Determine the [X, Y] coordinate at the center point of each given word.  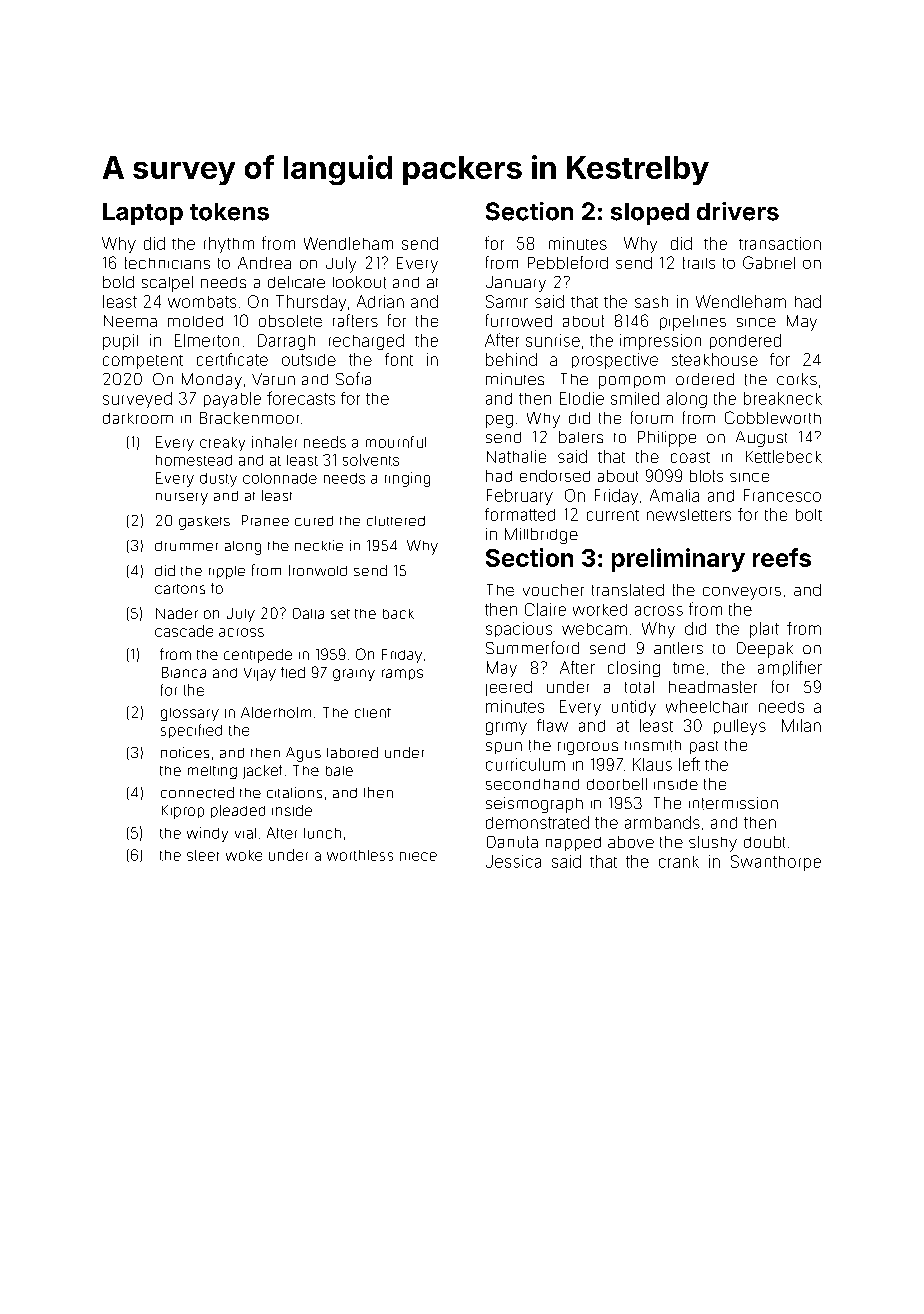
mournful [396, 442]
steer [203, 855]
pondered [745, 341]
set [340, 614]
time [688, 668]
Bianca [184, 672]
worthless [360, 855]
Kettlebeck [784, 456]
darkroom [138, 418]
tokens [229, 212]
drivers [738, 211]
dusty [218, 480]
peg [499, 421]
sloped [650, 214]
